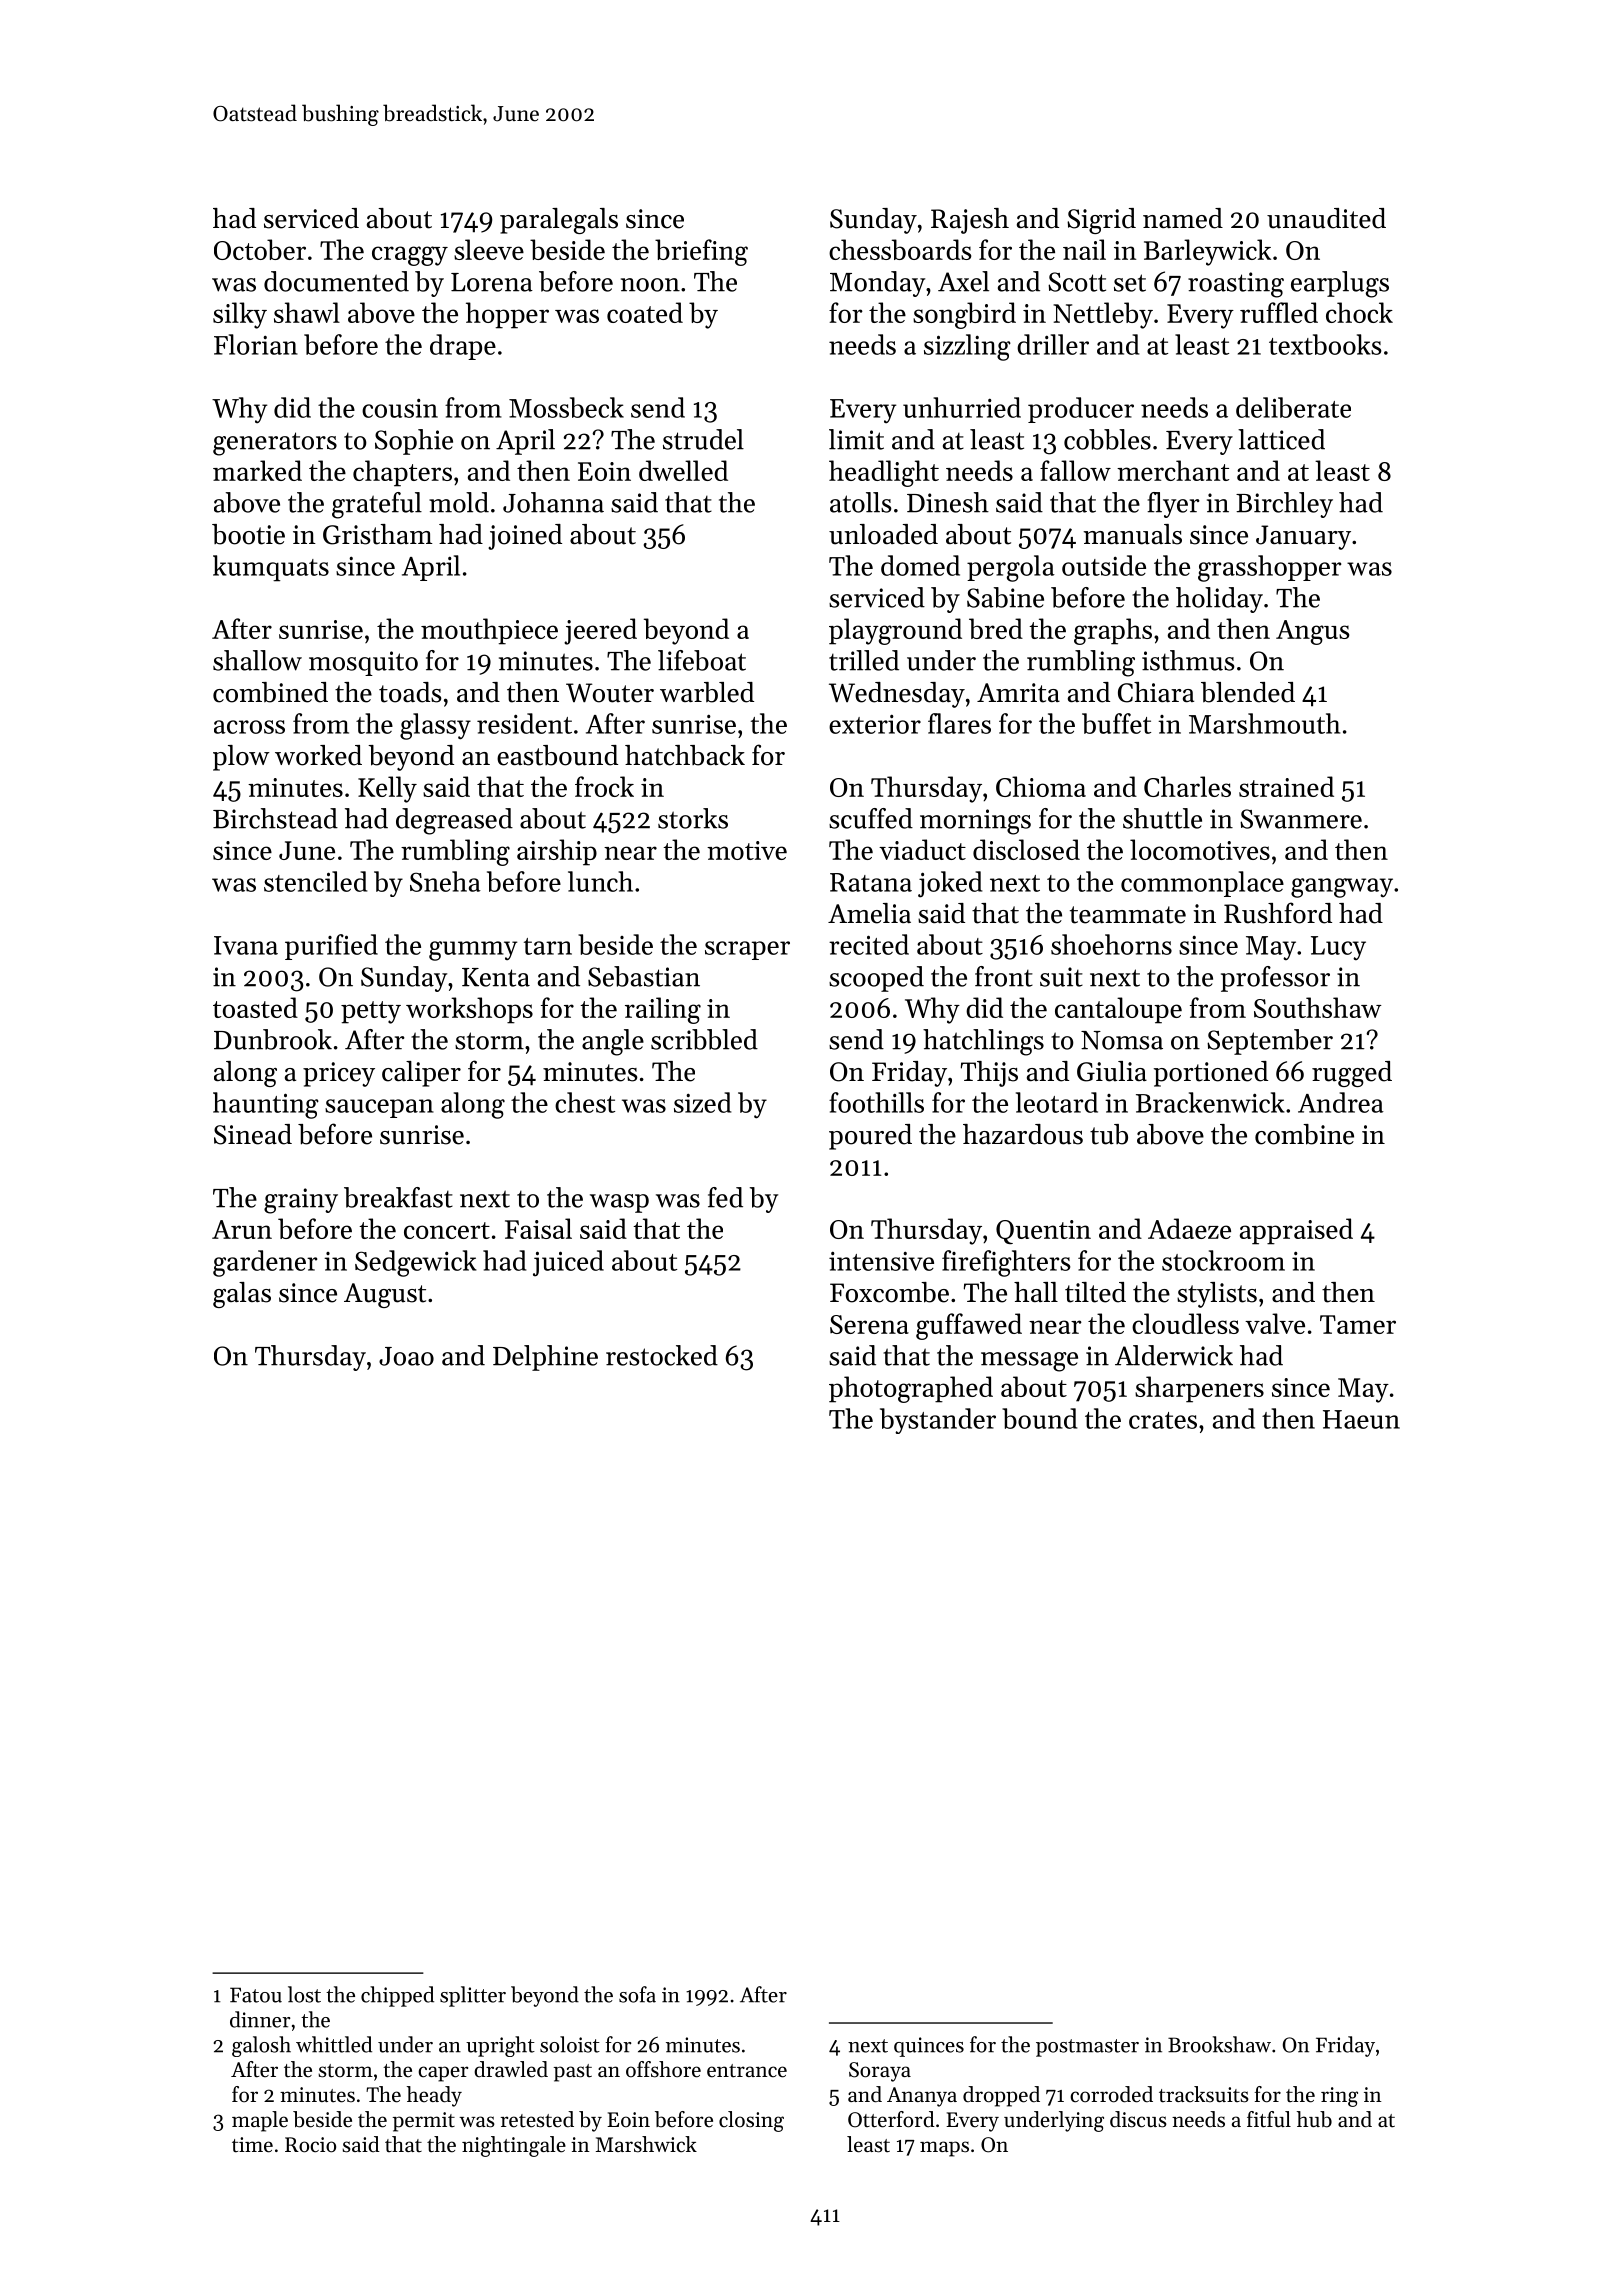  Describe the element at coordinates (1162, 818) in the image. I see `shuttle` at that location.
